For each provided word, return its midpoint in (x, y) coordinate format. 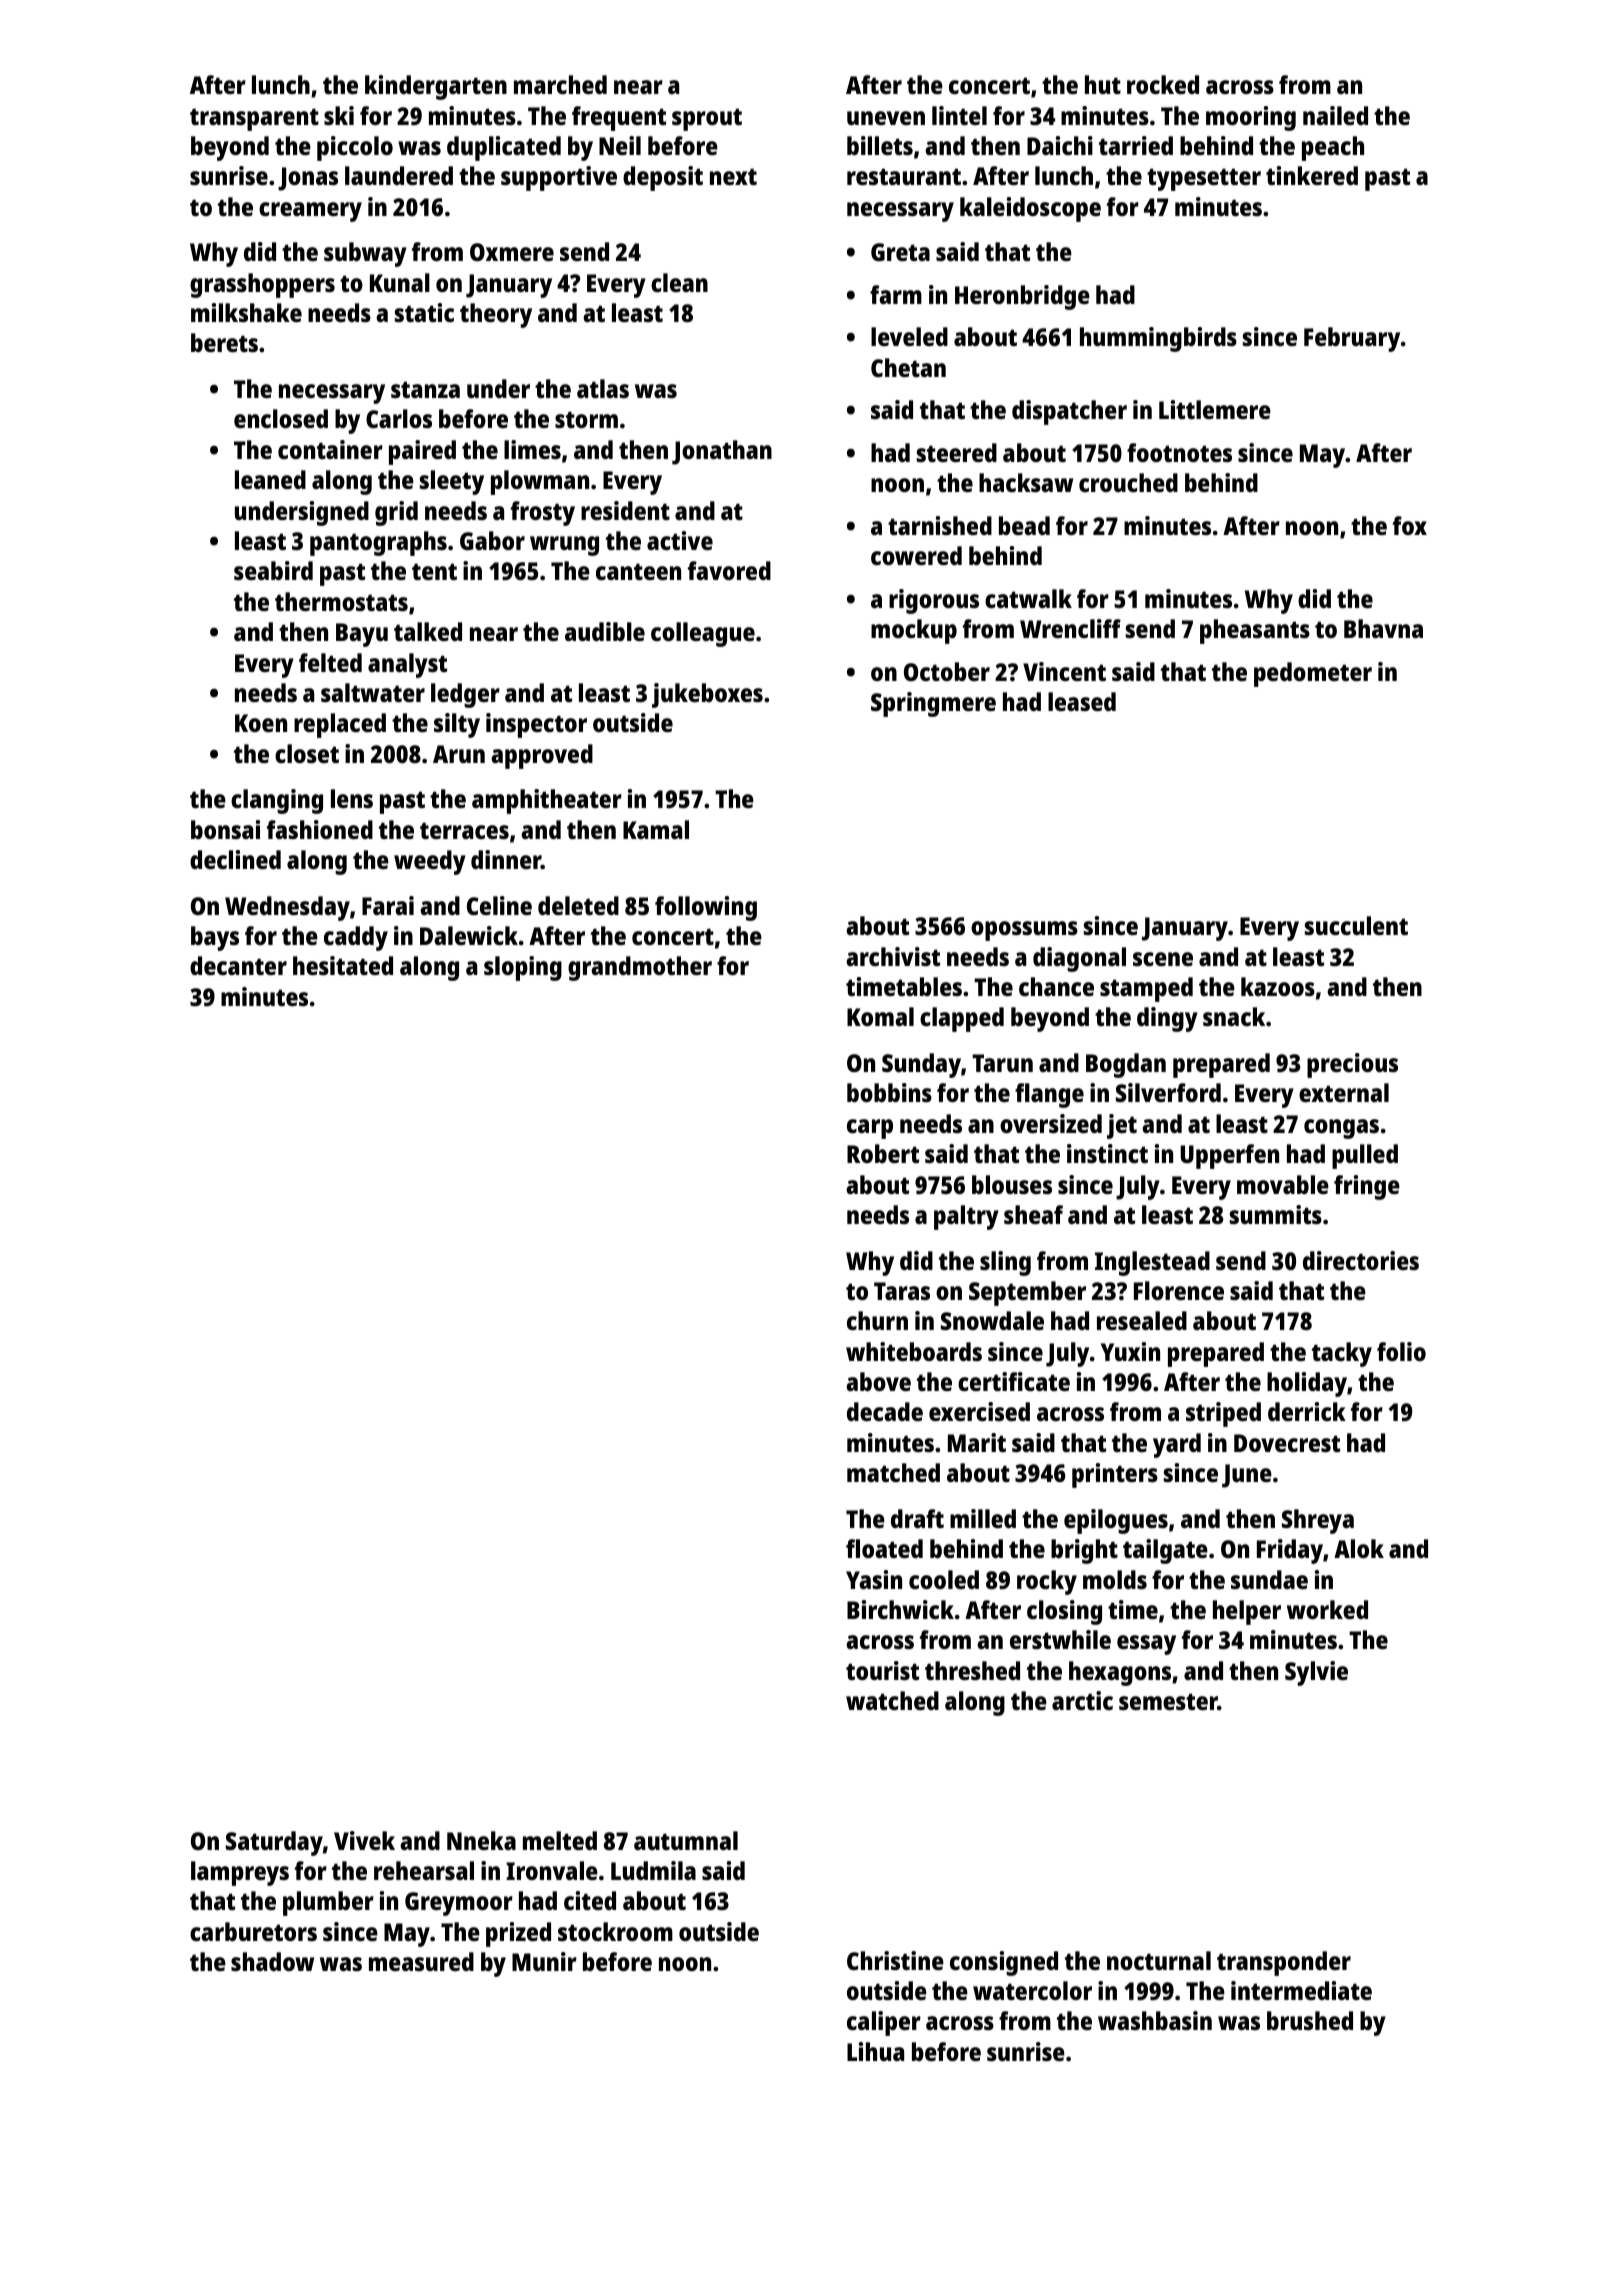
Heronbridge (1022, 297)
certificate (1014, 1381)
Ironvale (552, 1870)
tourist (882, 1670)
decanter (238, 965)
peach (1333, 148)
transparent (254, 119)
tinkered (1312, 175)
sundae (1269, 1579)
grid (396, 513)
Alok (1359, 1548)
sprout (707, 119)
